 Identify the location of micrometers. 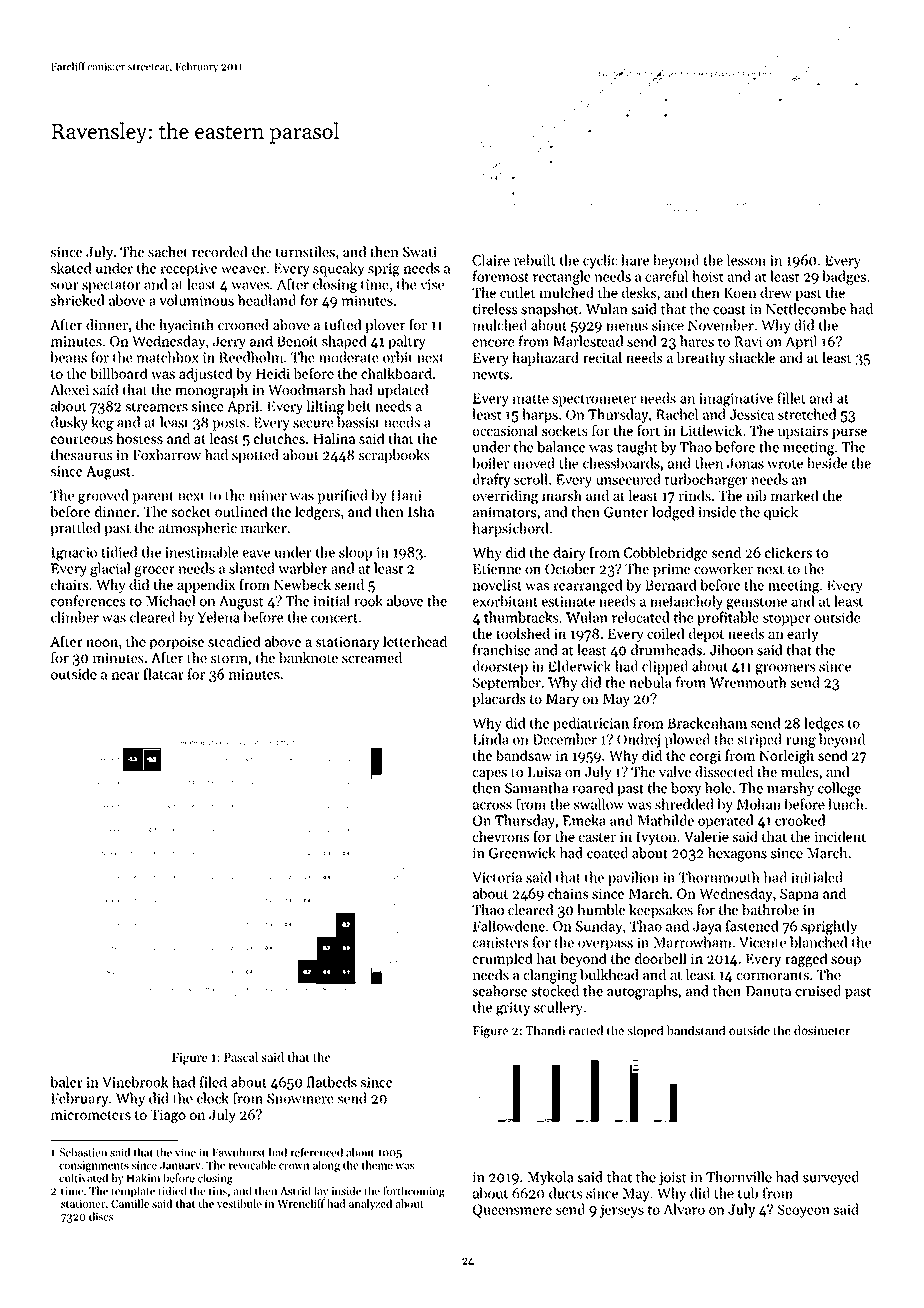
(91, 1114).
